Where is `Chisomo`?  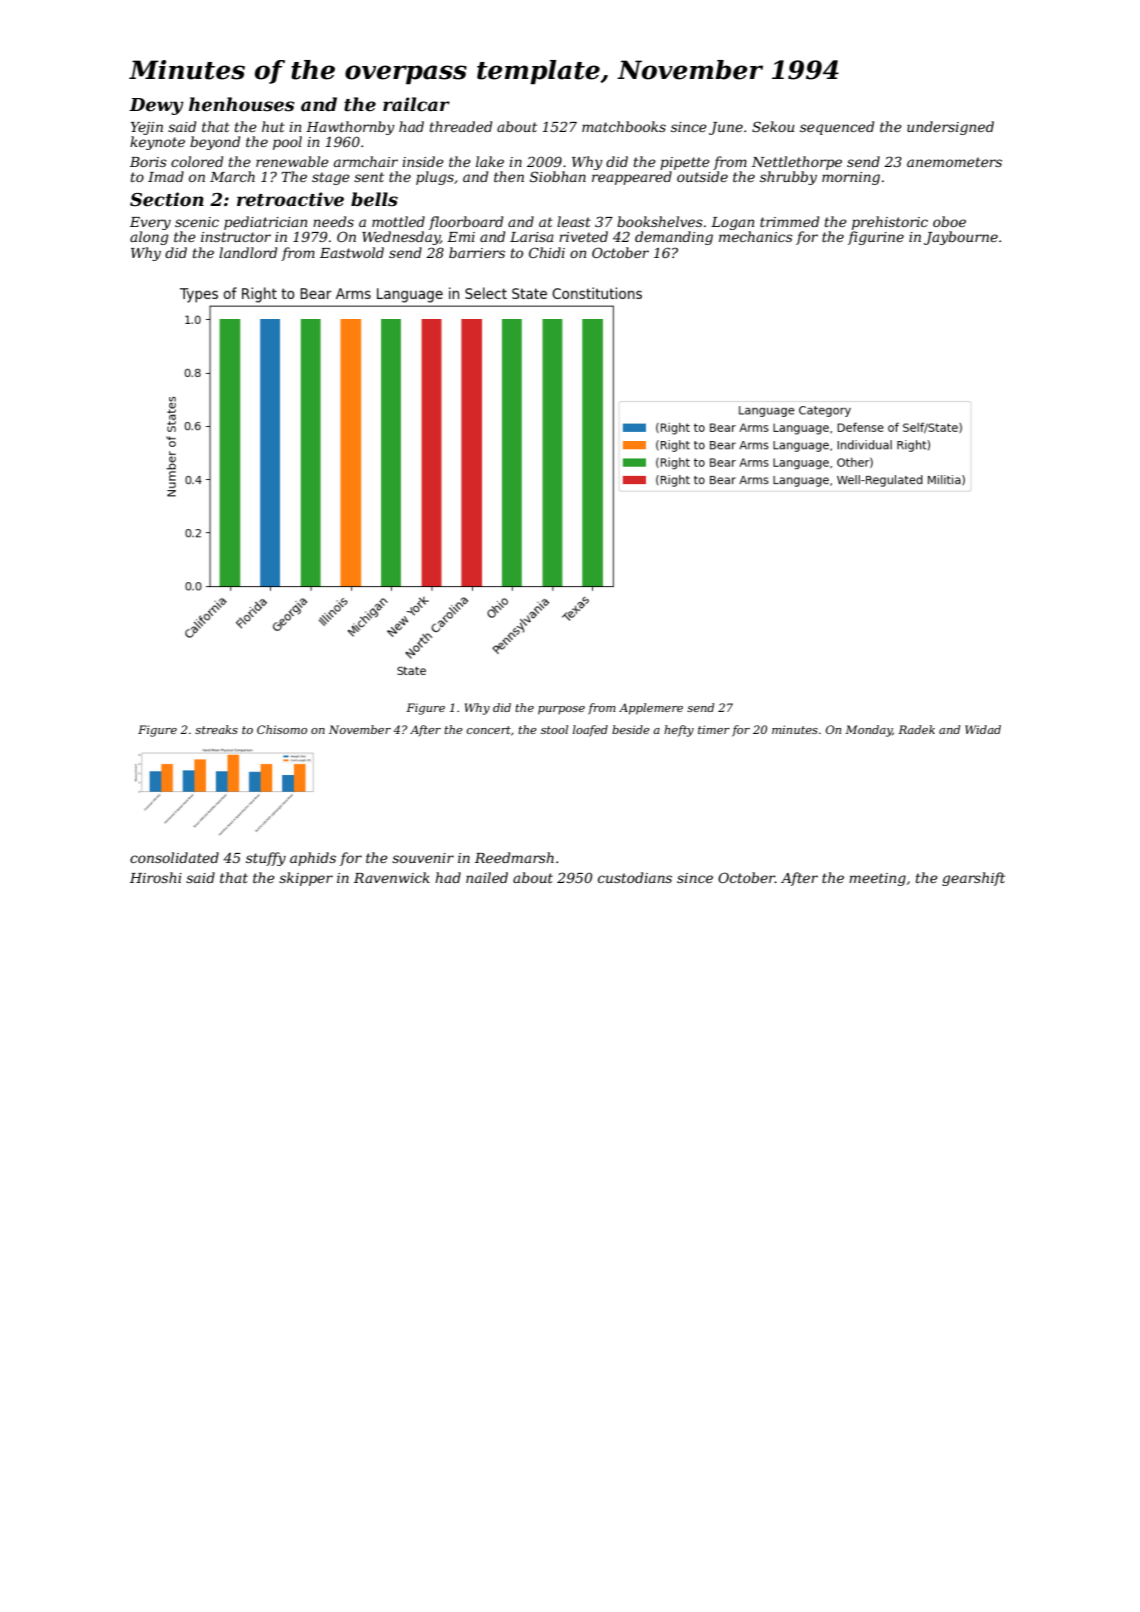 Chisomo is located at coordinates (282, 729).
